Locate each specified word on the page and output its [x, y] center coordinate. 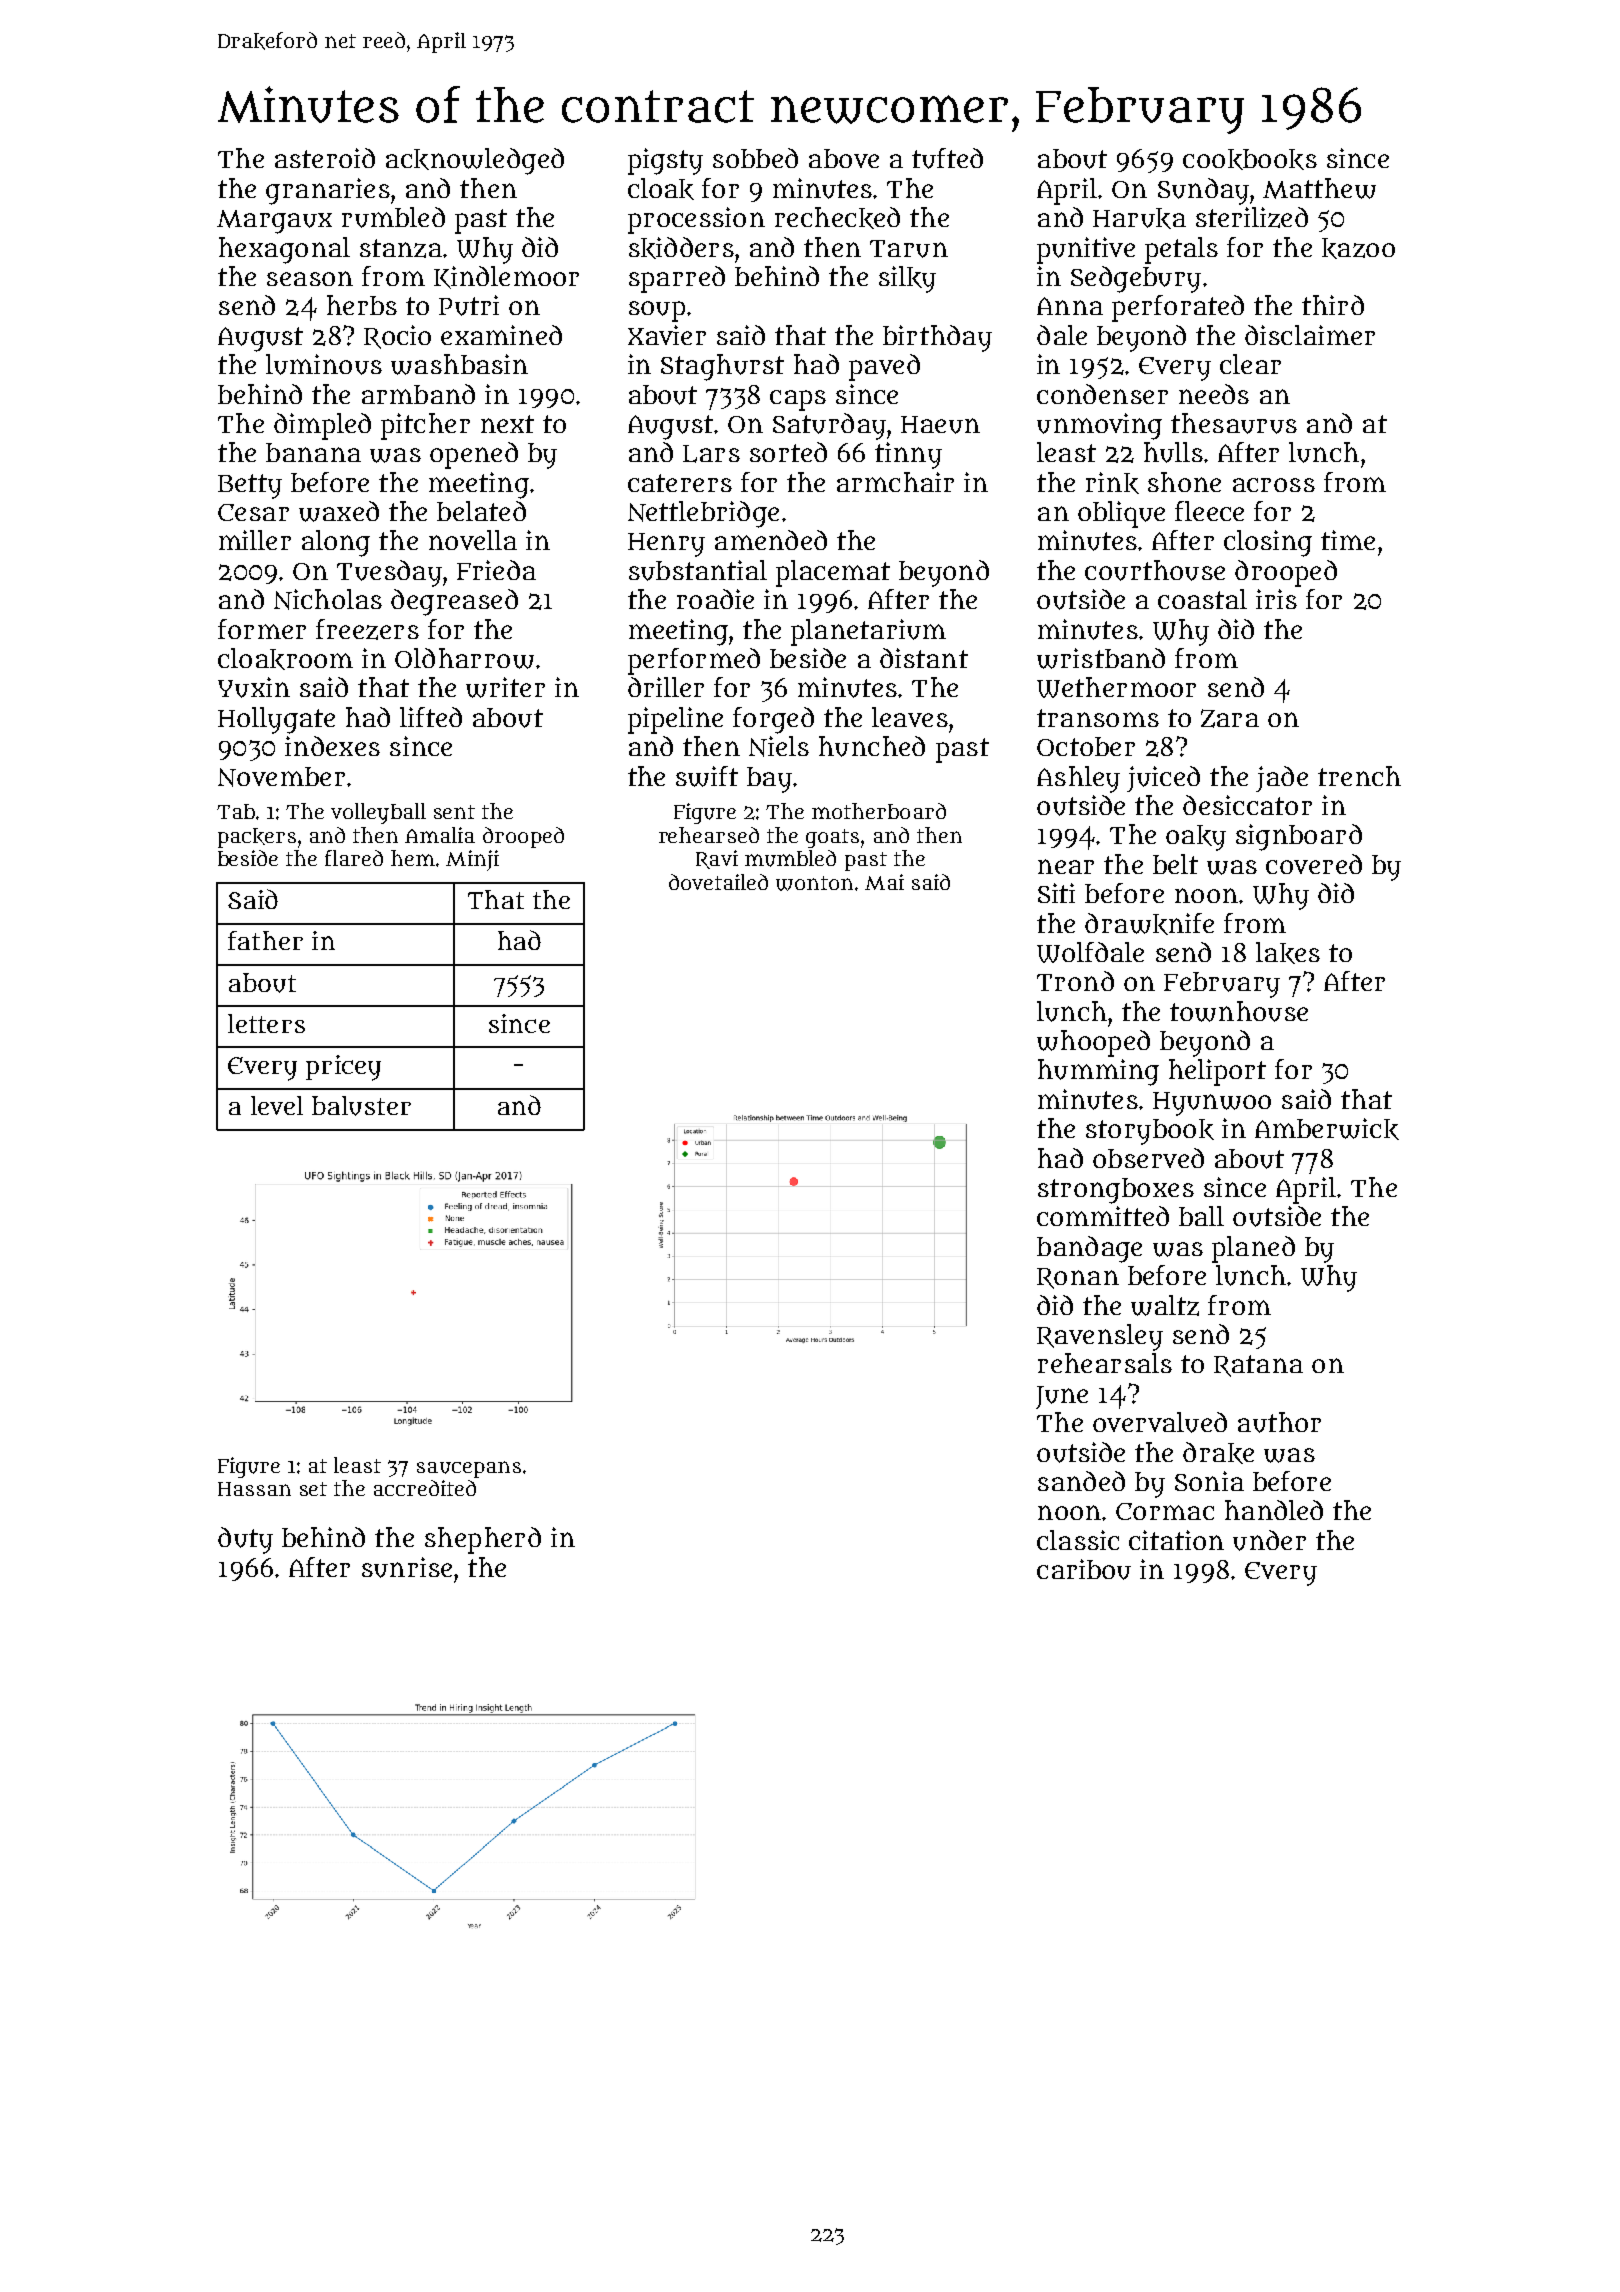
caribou [1084, 1569]
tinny [908, 455]
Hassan [254, 1489]
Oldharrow [464, 658]
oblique [1121, 514]
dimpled [322, 426]
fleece [1209, 511]
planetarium [868, 632]
